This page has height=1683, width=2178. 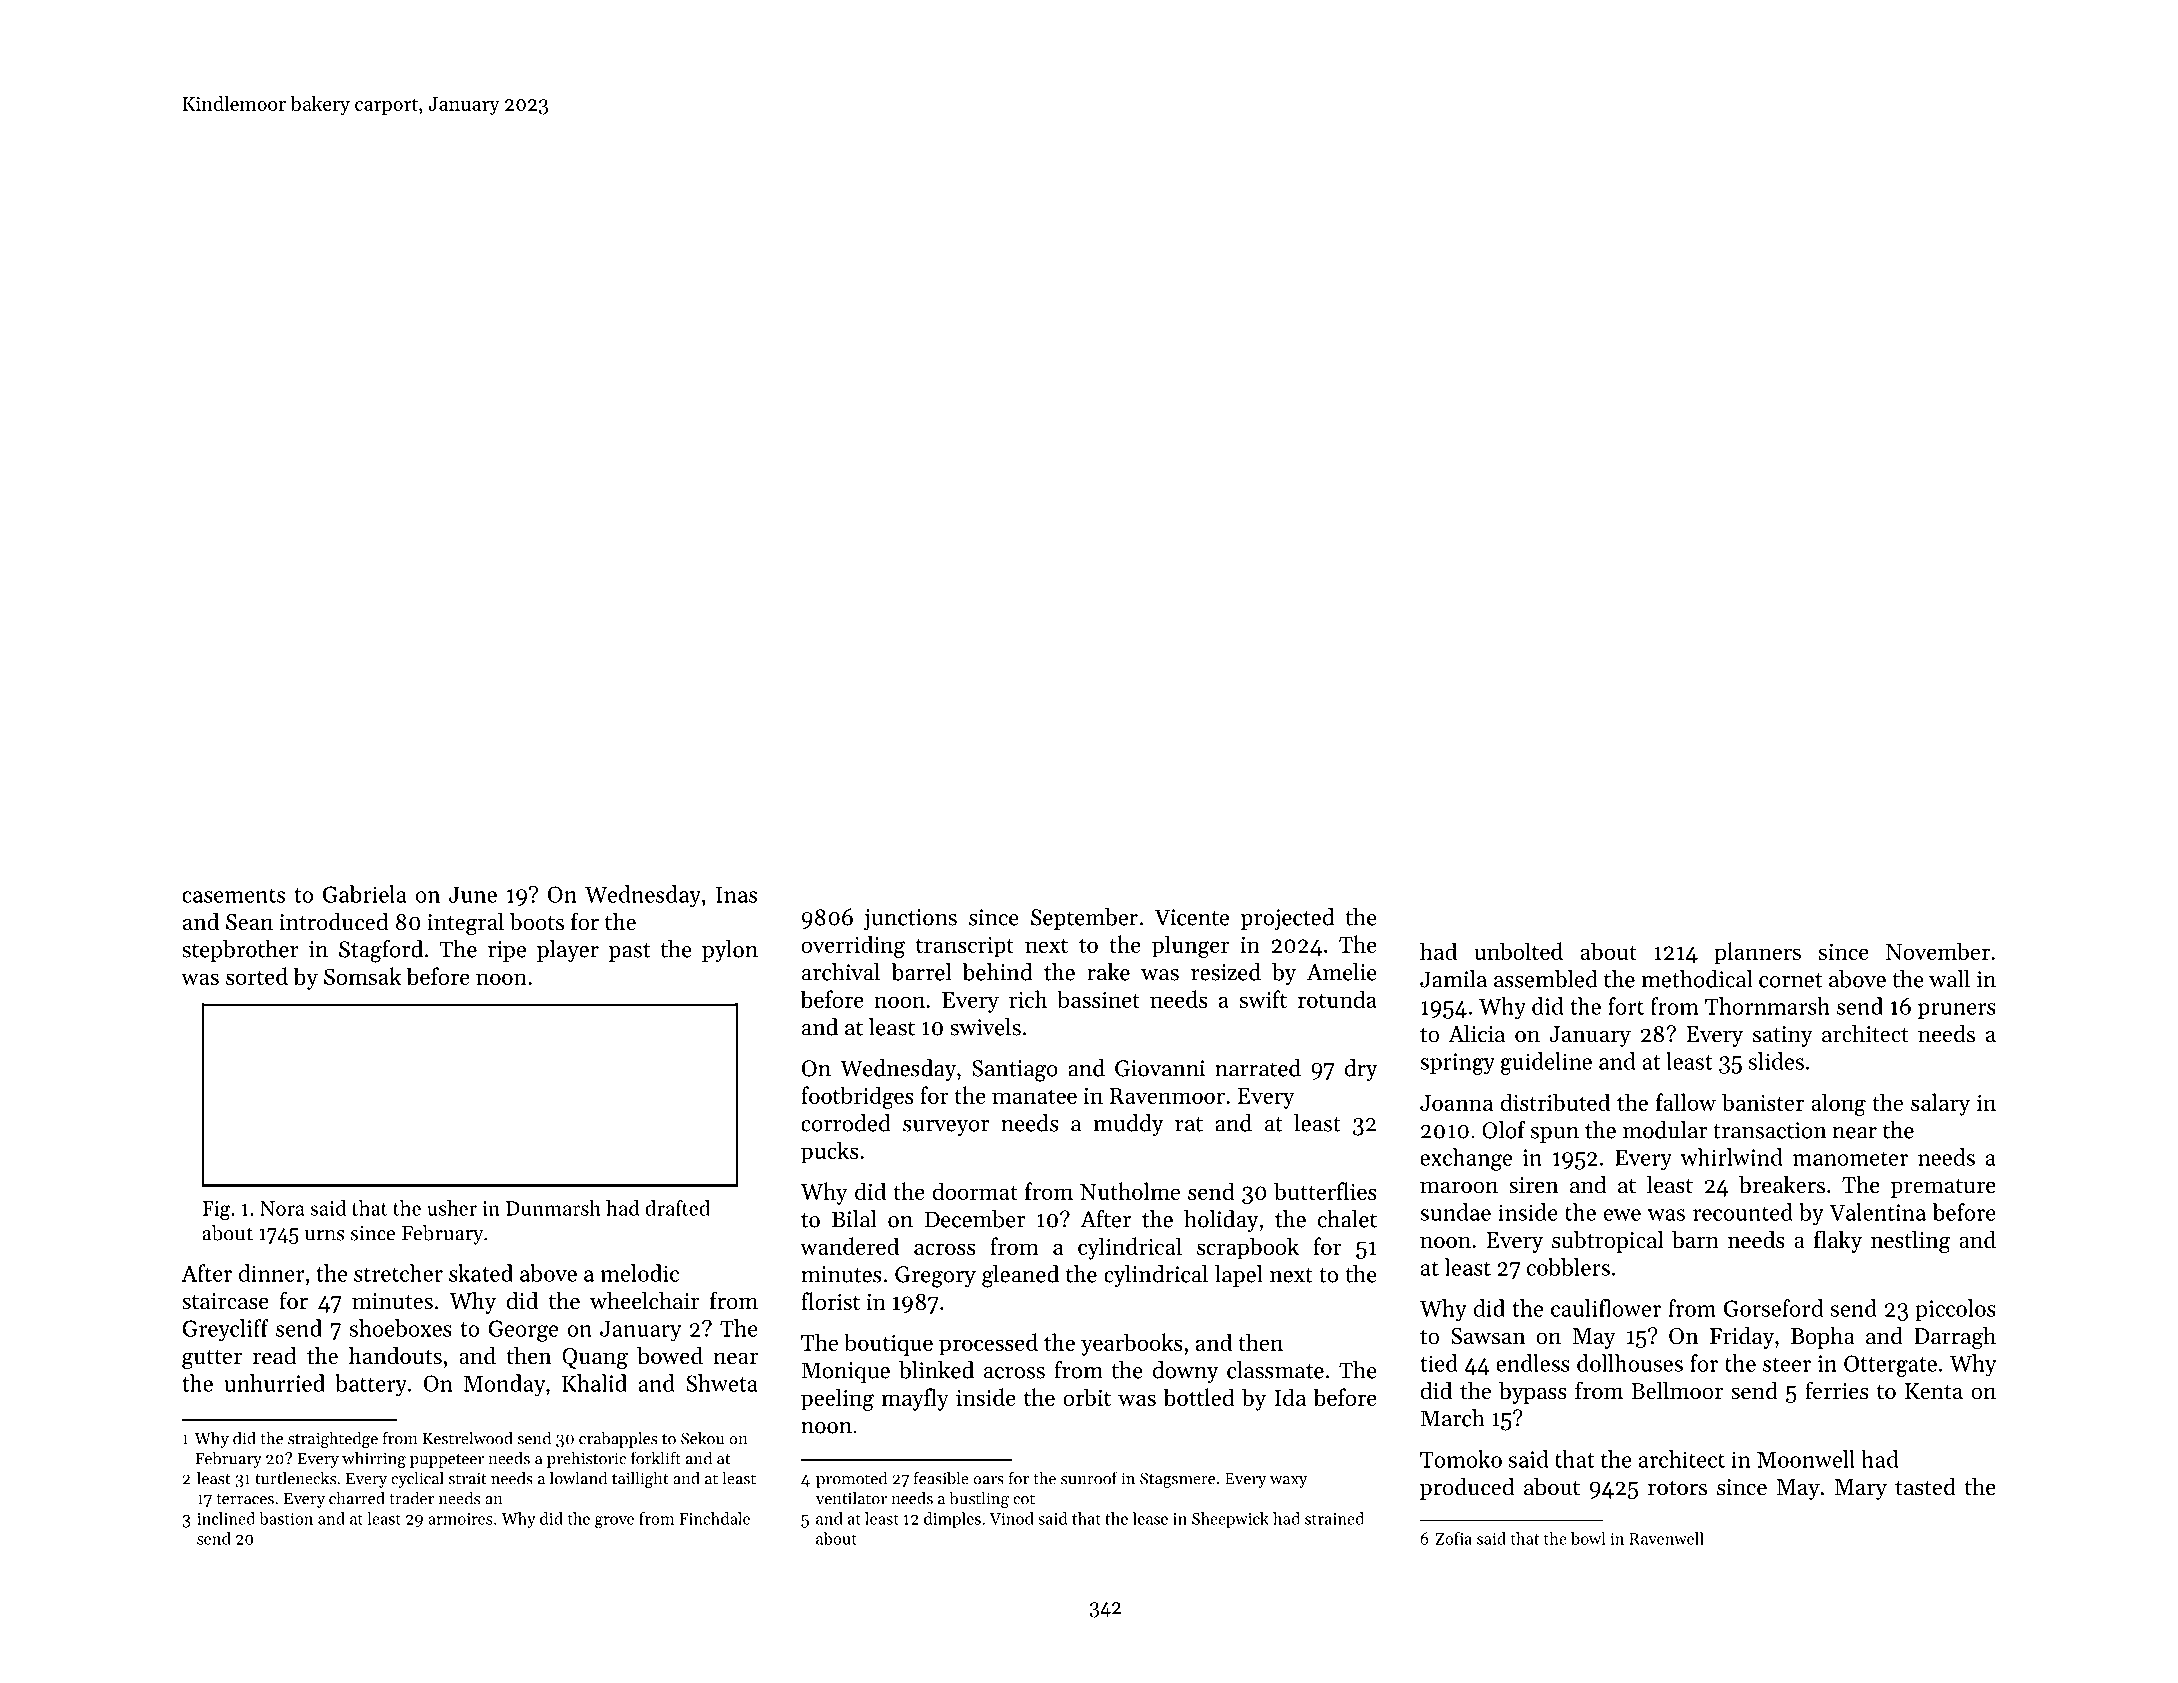 I want to click on Gabriela, so click(x=365, y=894).
